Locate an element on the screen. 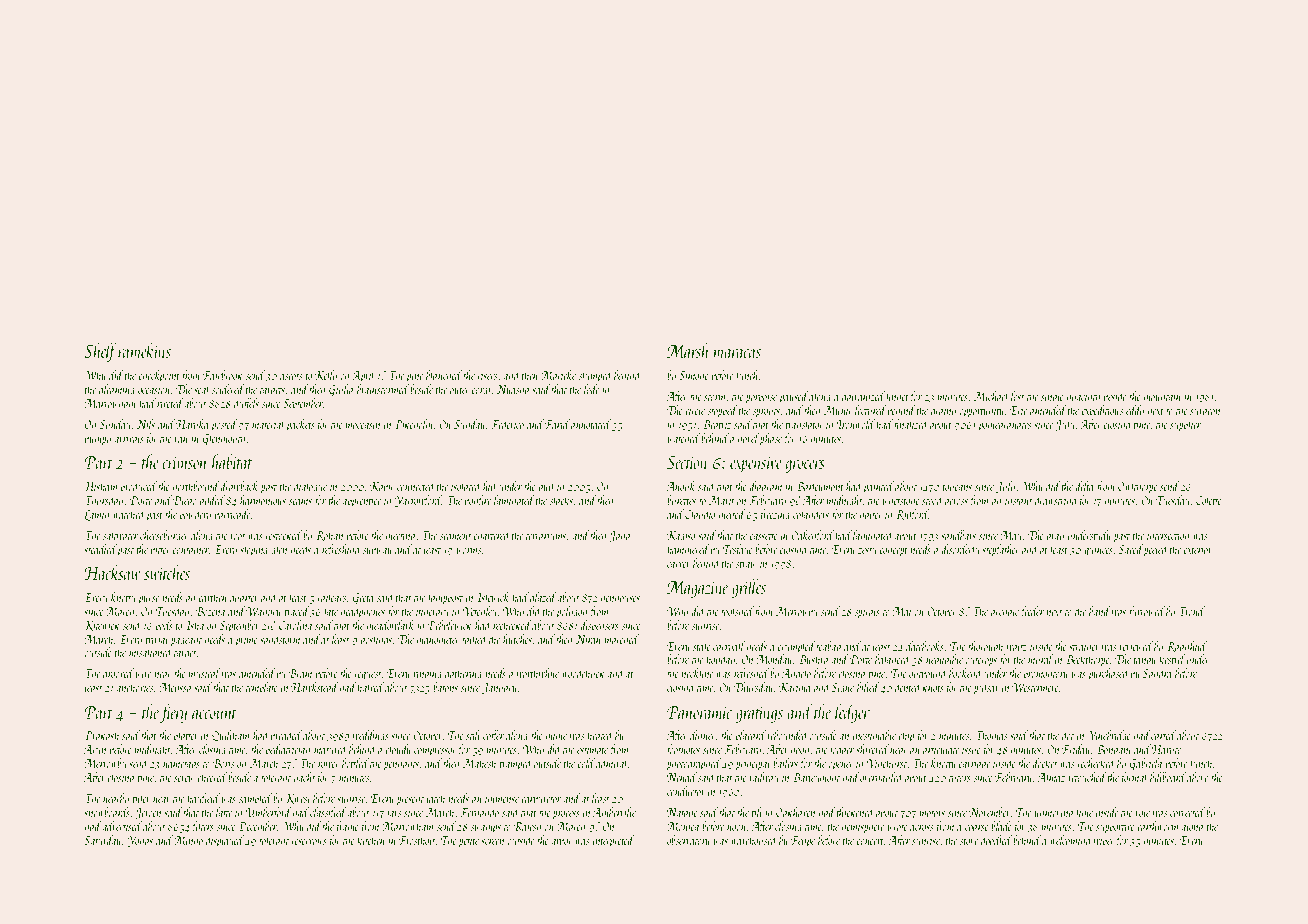  Colette is located at coordinates (1209, 500).
